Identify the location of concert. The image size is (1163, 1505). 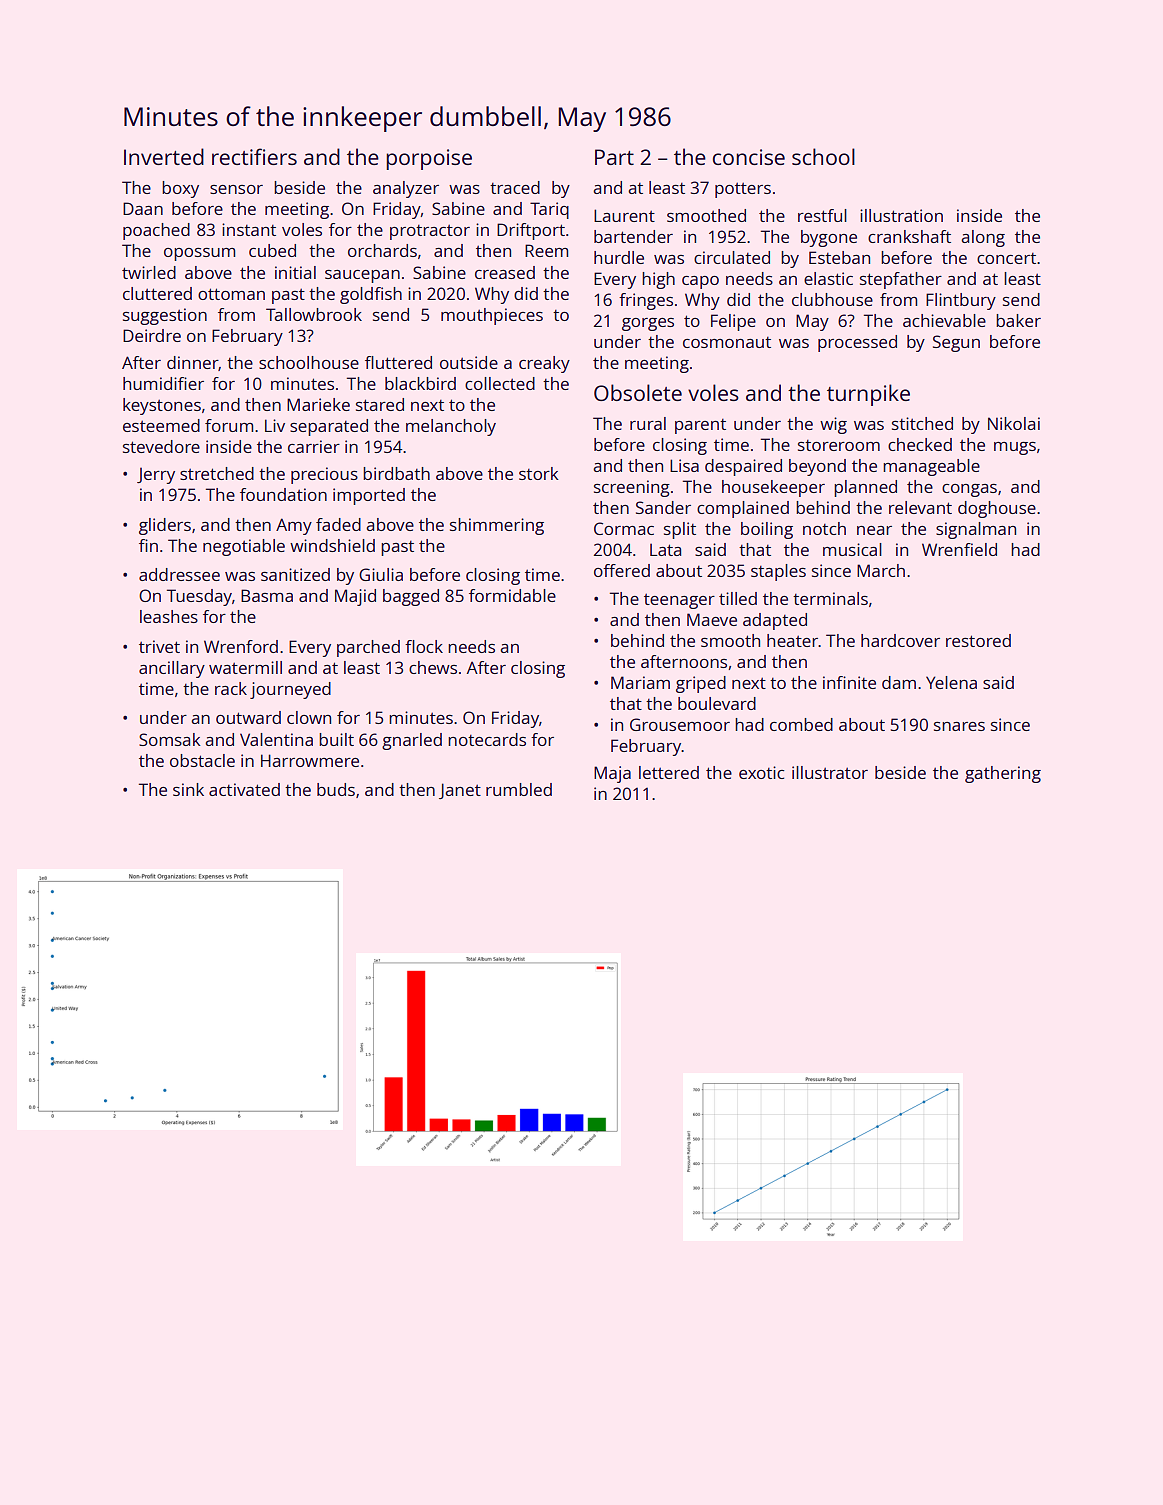
(1006, 258).
